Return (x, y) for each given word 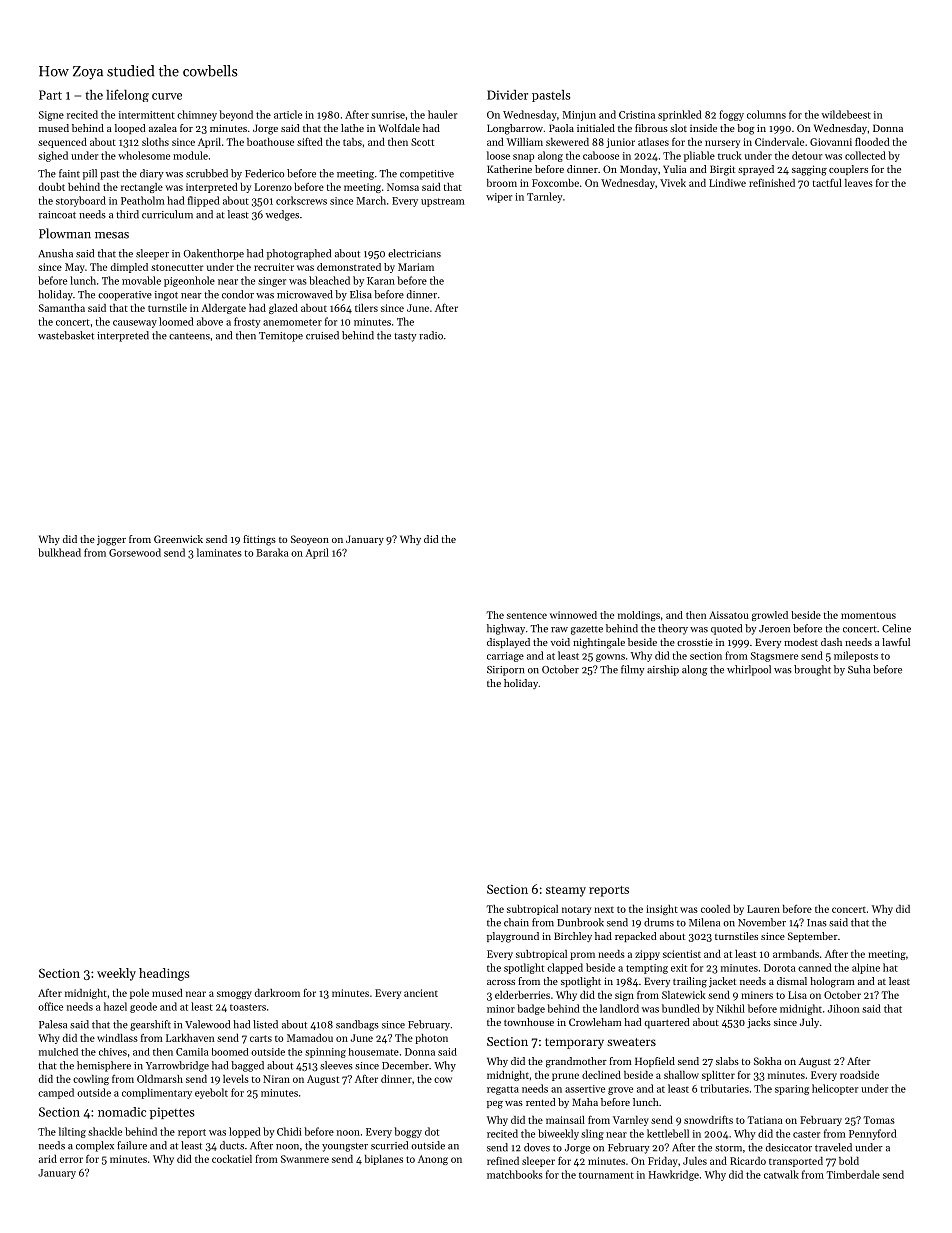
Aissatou (729, 615)
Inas (817, 923)
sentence (527, 615)
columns (766, 114)
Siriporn (505, 671)
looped (130, 129)
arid (48, 1159)
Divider (507, 95)
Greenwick (178, 539)
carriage (505, 657)
